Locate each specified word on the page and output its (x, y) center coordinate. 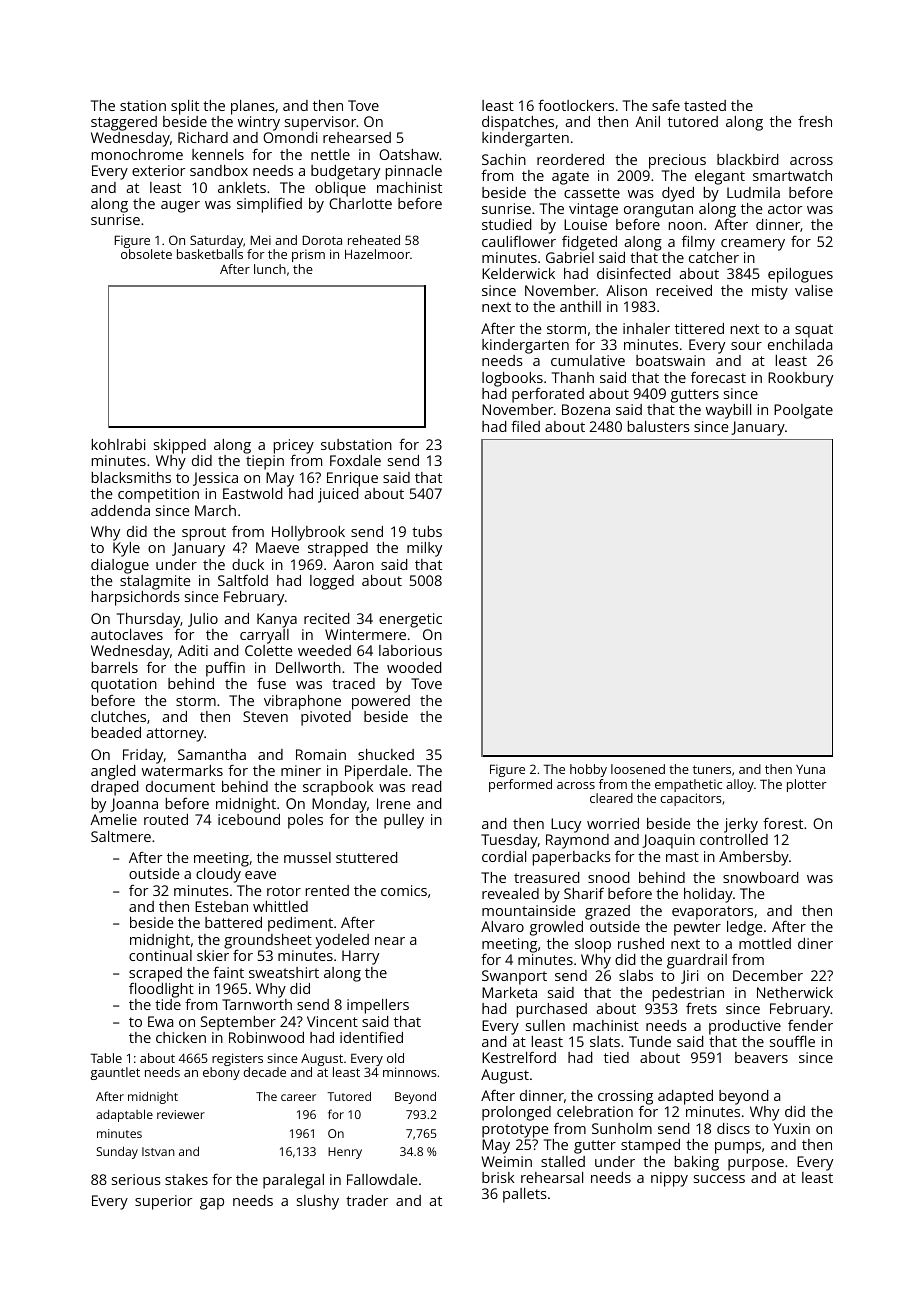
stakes (186, 1179)
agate (570, 178)
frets (701, 1008)
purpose (756, 1165)
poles (305, 821)
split (185, 107)
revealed (510, 893)
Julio (203, 620)
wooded (414, 667)
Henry (345, 1153)
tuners (712, 769)
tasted (705, 105)
